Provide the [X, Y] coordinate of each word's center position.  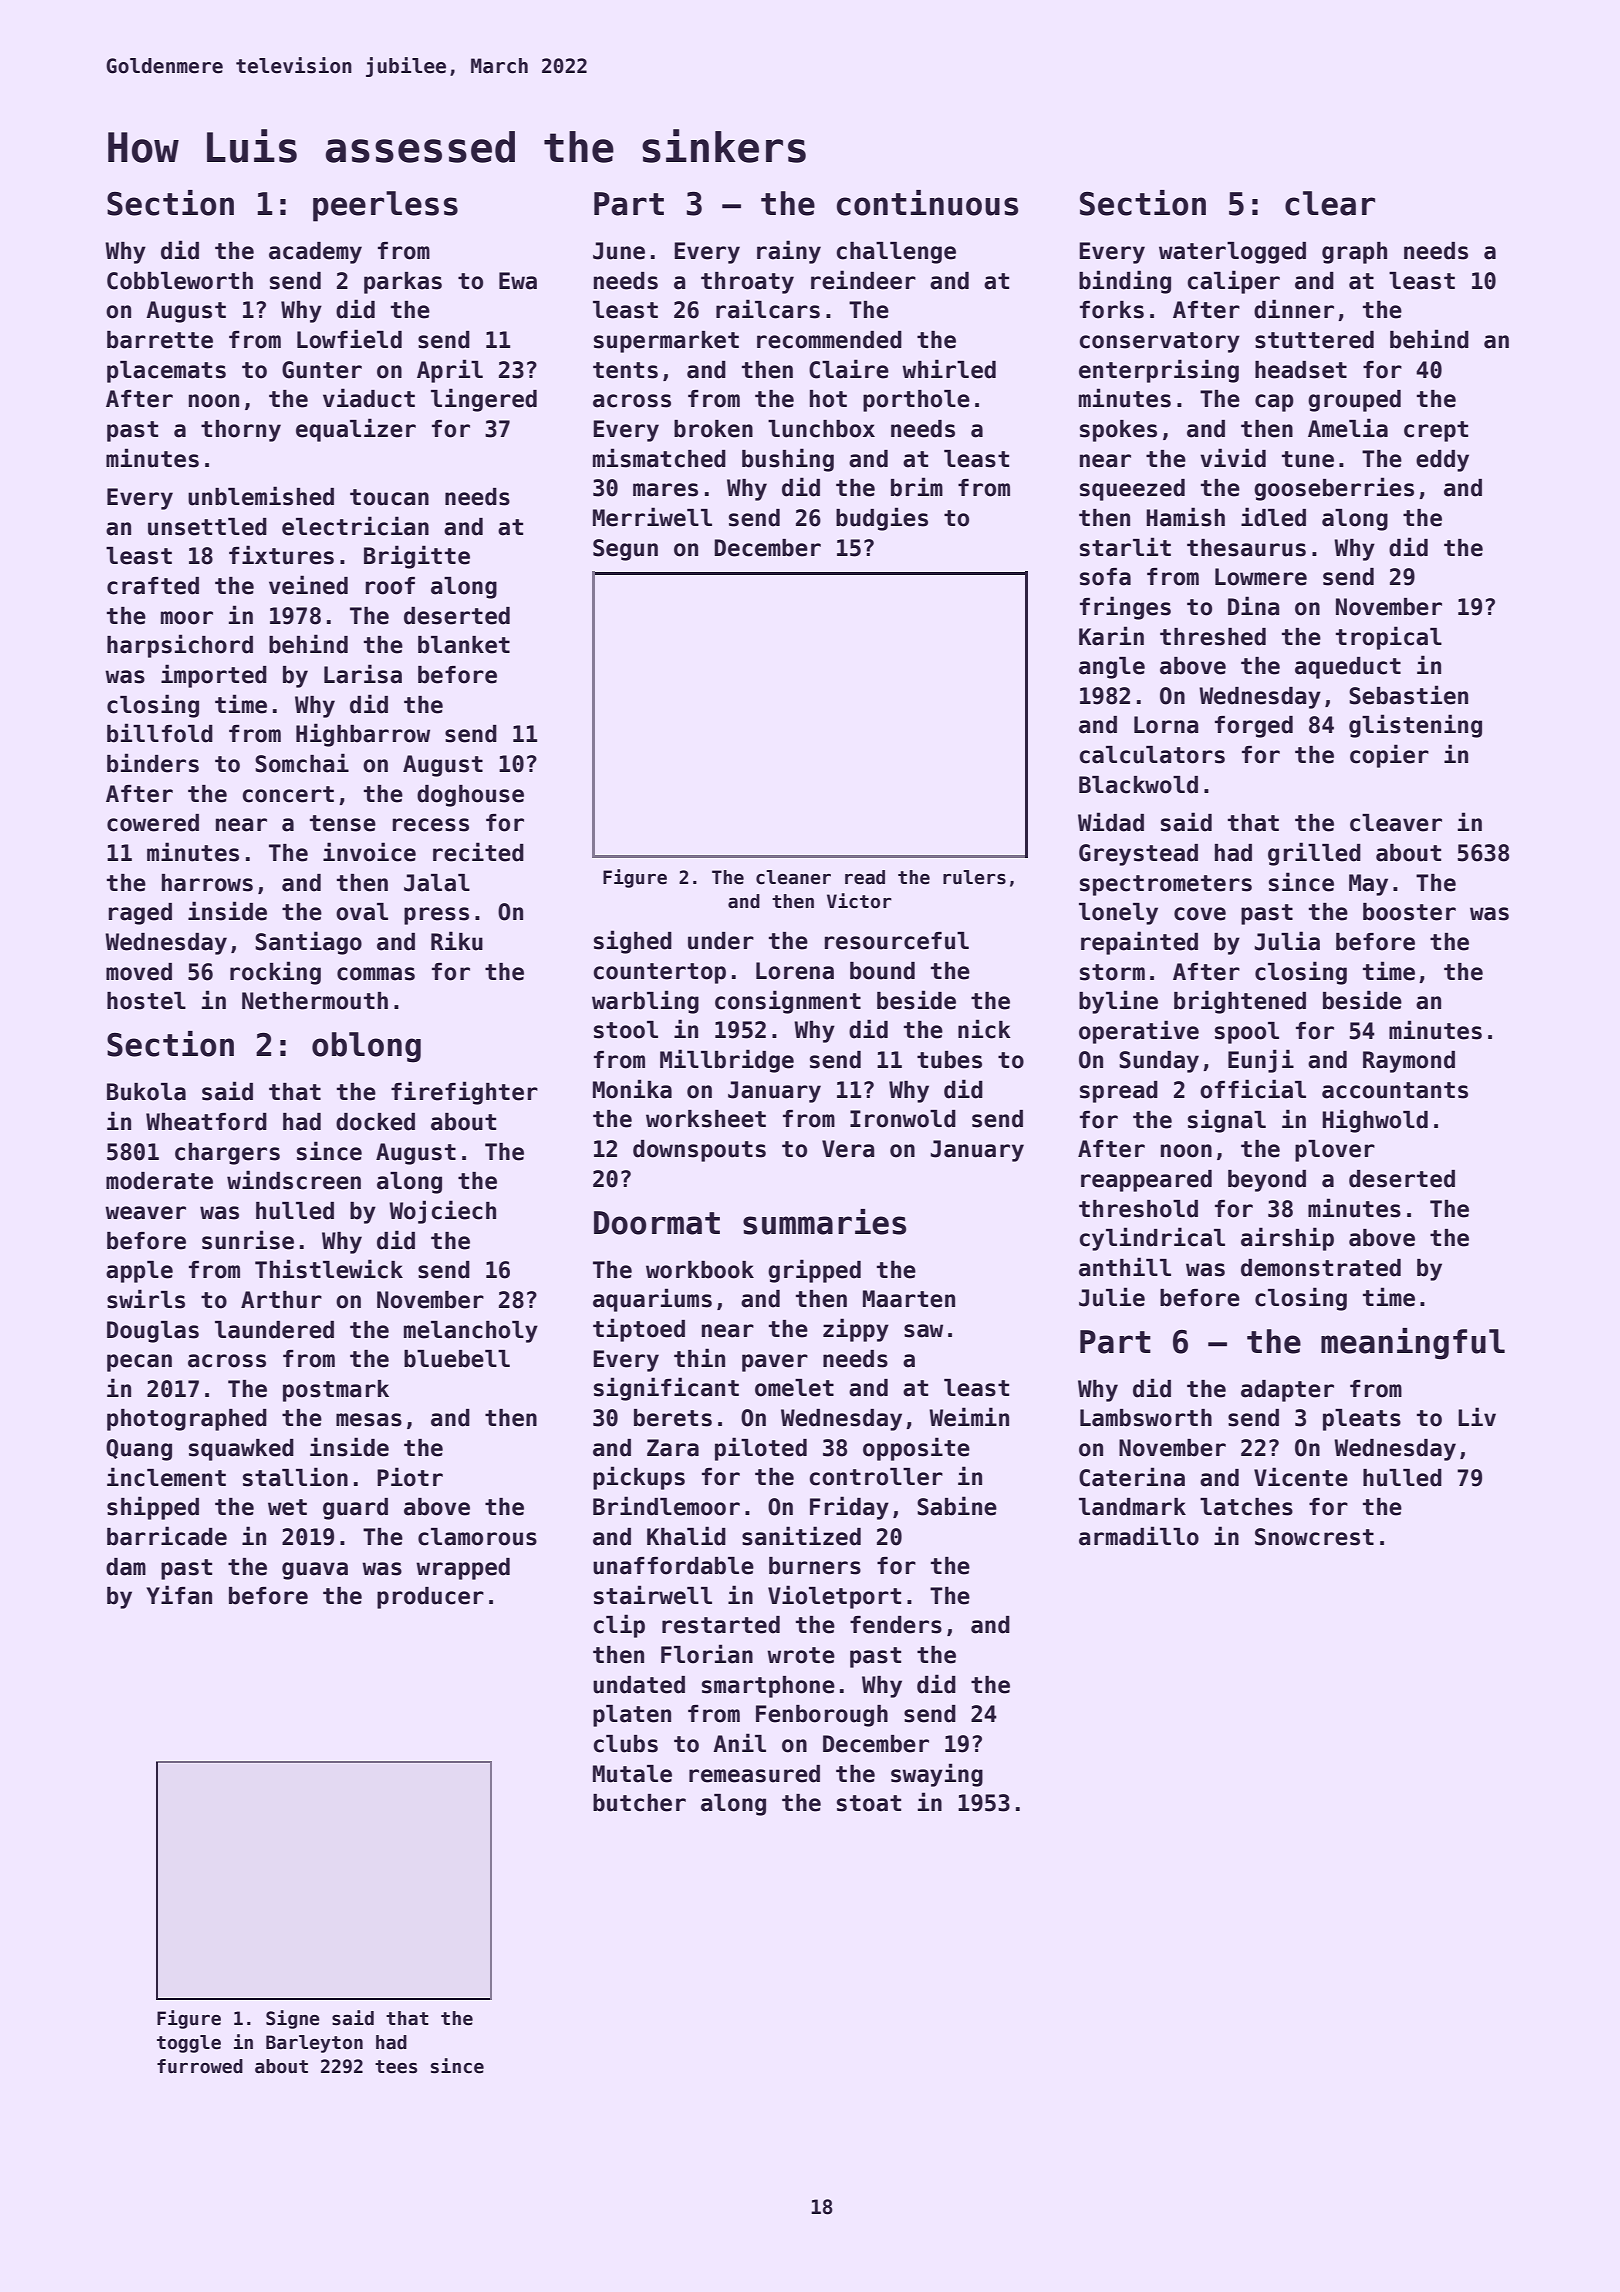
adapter [1287, 1391]
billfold [160, 733]
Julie [1112, 1297]
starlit [1125, 547]
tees [396, 2067]
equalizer [356, 430]
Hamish [1185, 517]
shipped [153, 1508]
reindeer [863, 280]
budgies [882, 519]
